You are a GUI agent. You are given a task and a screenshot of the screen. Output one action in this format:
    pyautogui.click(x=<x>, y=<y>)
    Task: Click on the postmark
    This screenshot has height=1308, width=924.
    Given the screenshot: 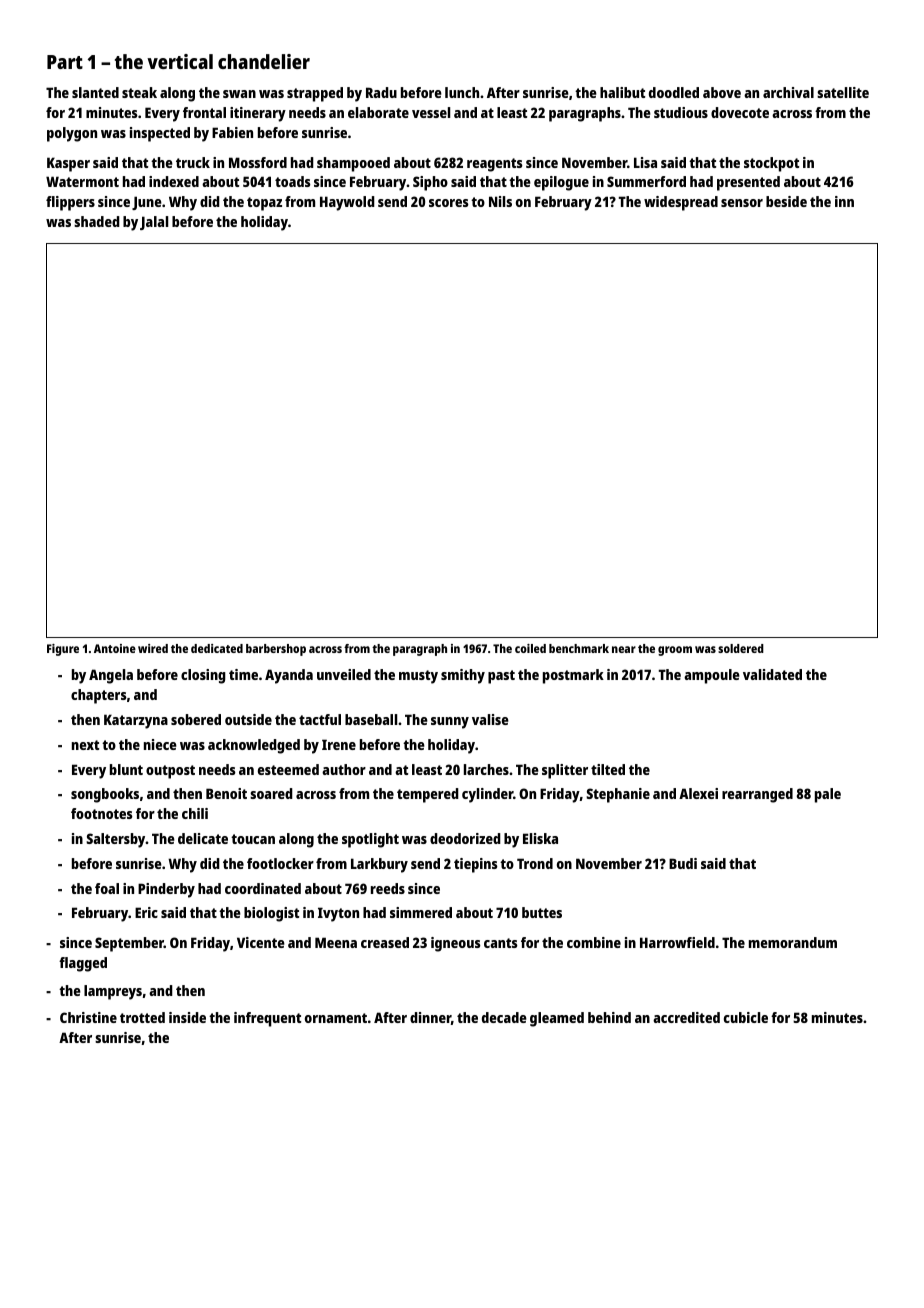 What is the action you would take?
    pyautogui.click(x=573, y=676)
